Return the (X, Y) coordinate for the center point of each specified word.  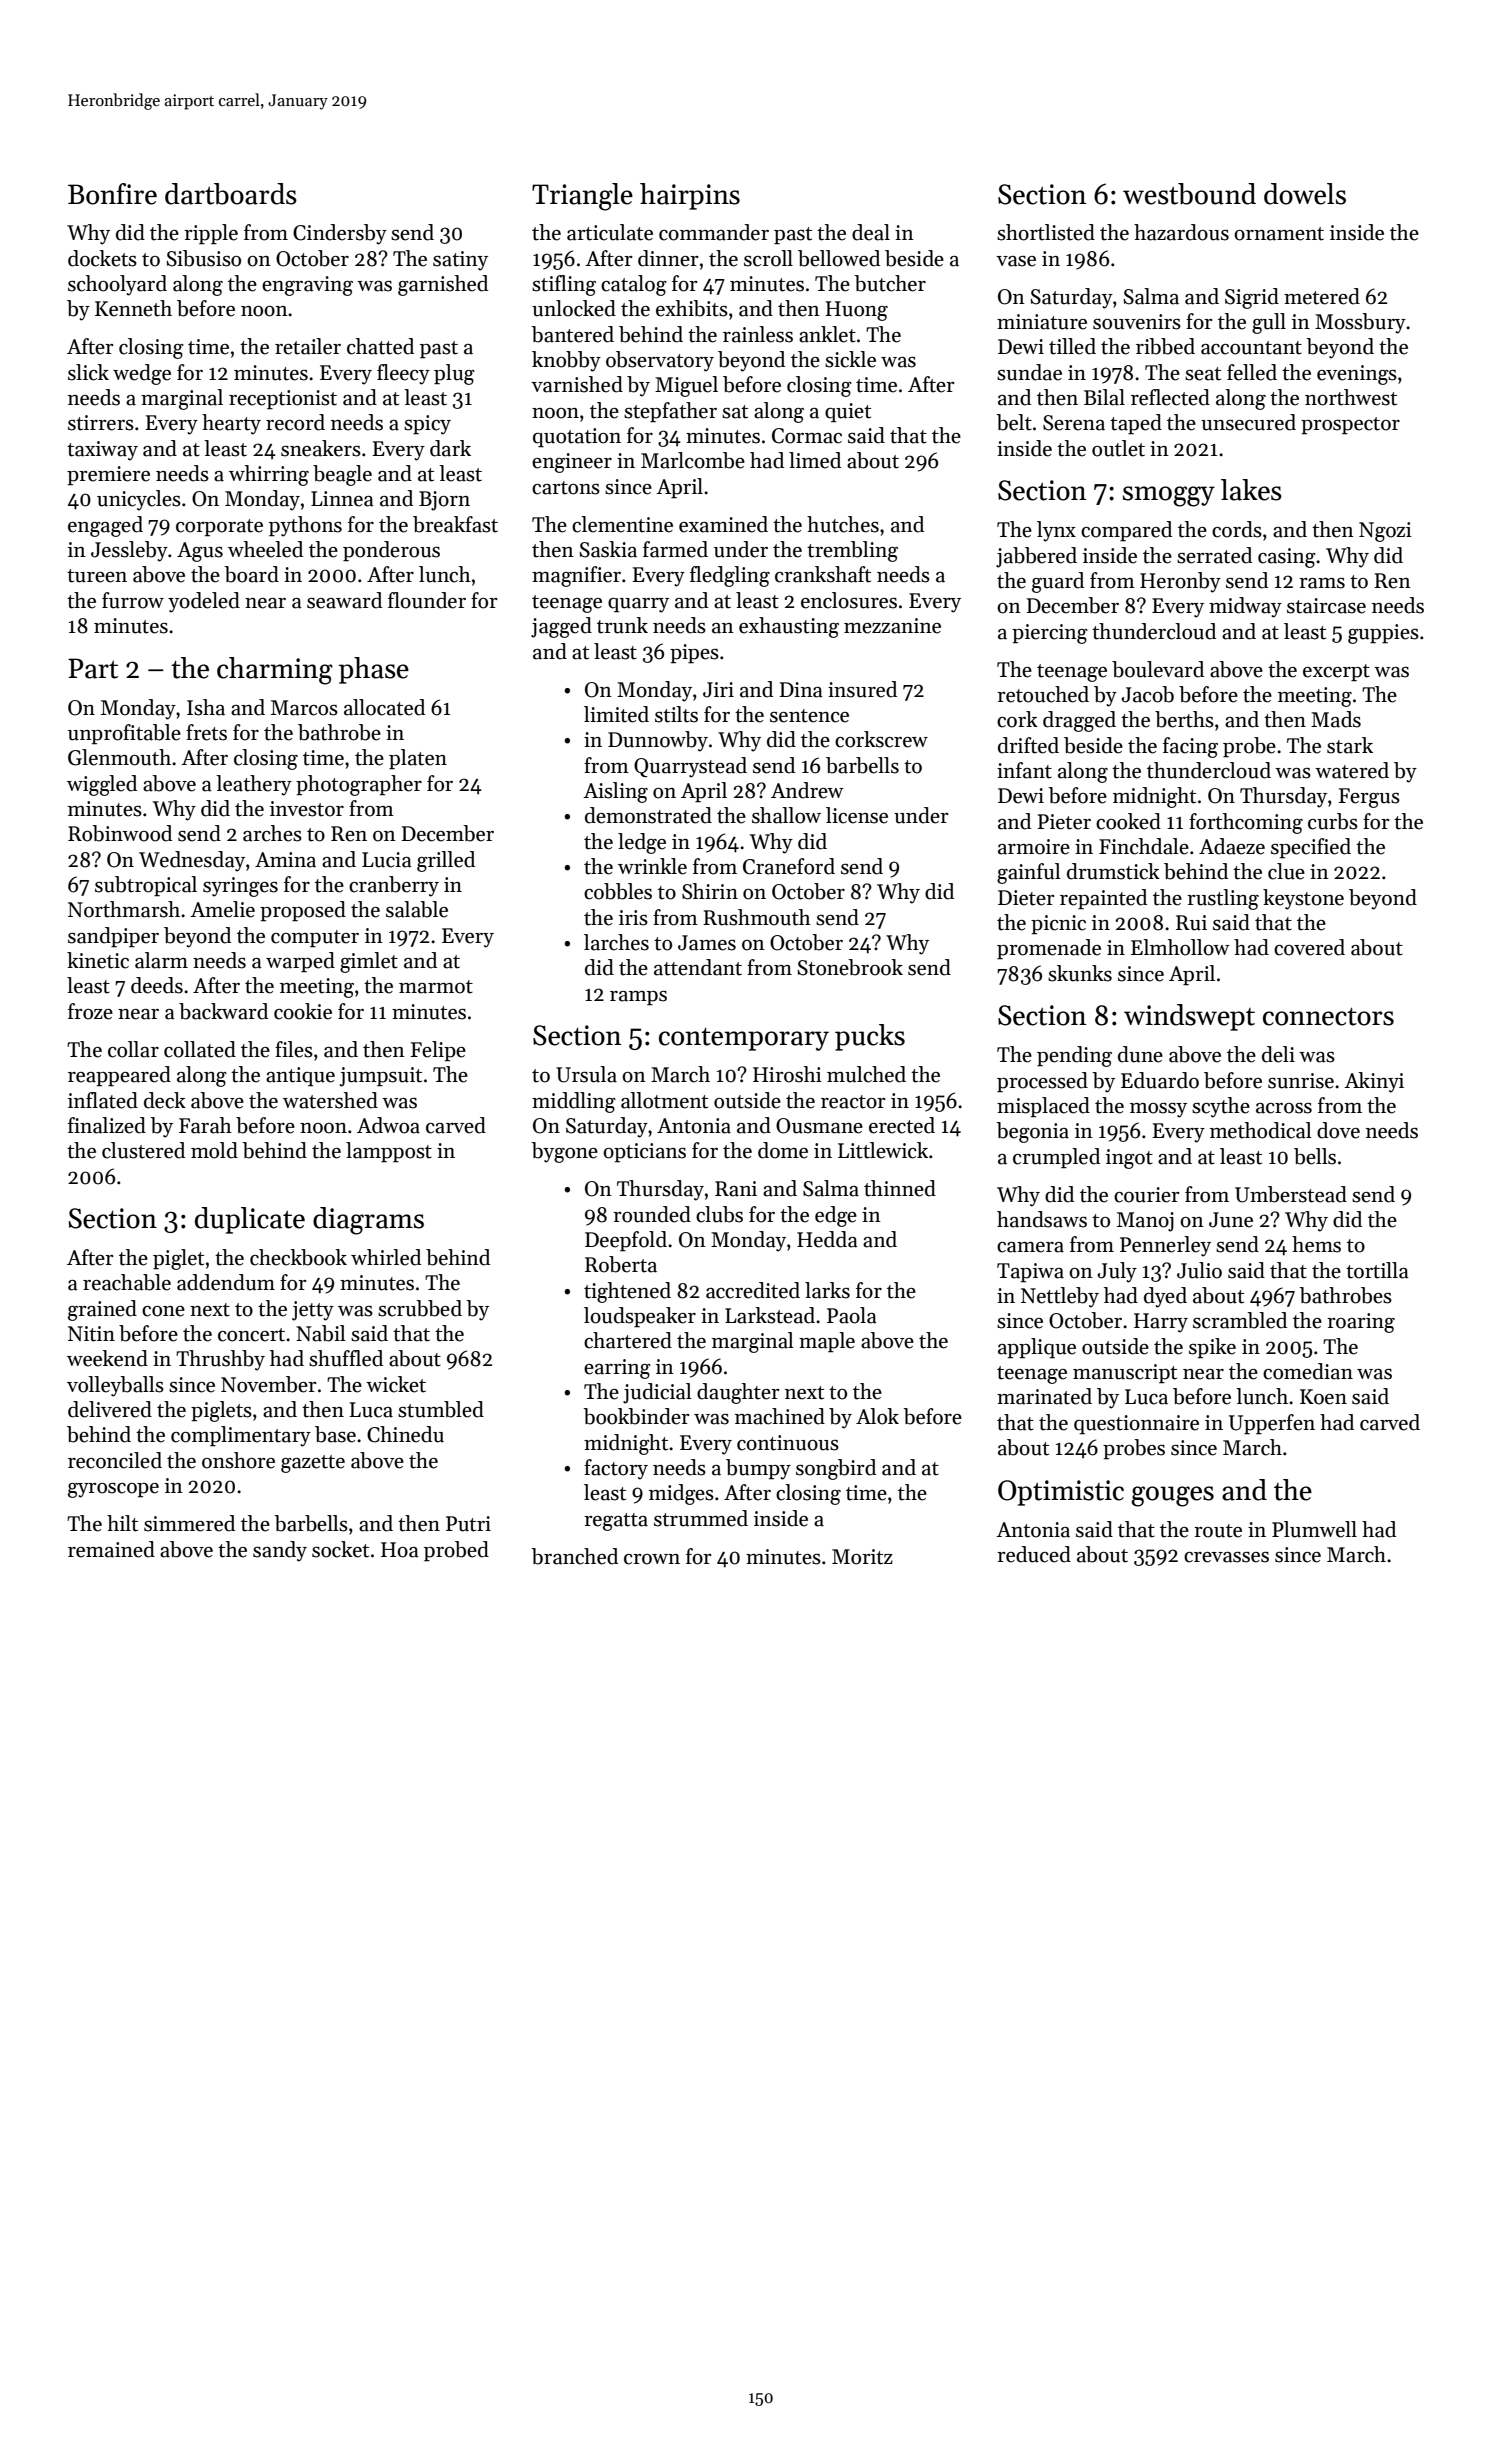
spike (1212, 1348)
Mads (1336, 719)
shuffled (346, 1358)
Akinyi (1374, 1082)
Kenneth (133, 308)
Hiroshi (787, 1074)
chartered (628, 1340)
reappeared (119, 1076)
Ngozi (1385, 532)
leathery (254, 785)
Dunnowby (658, 741)
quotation (577, 438)
